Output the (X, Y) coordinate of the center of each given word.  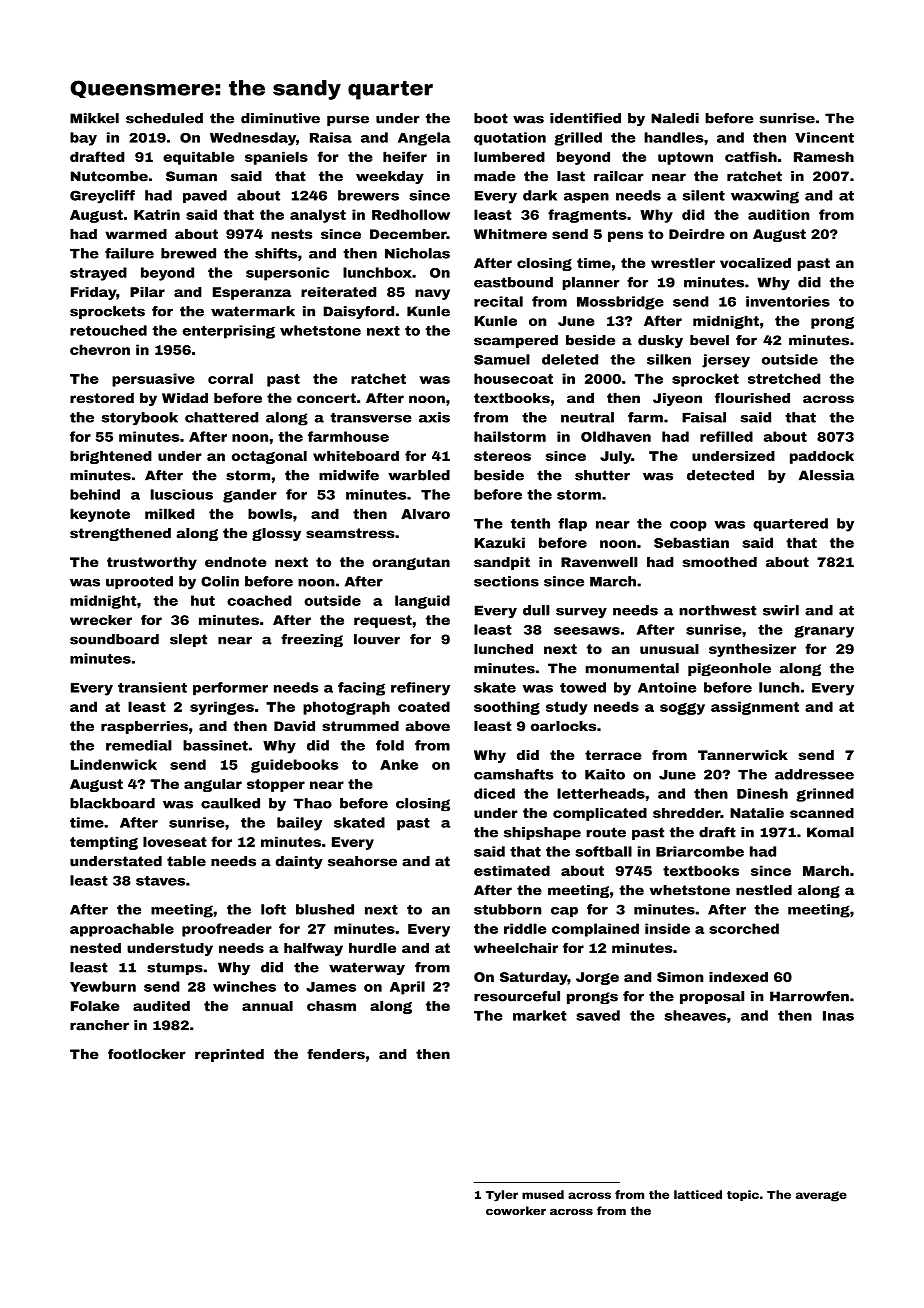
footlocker (147, 1054)
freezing (312, 640)
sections (506, 581)
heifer (405, 156)
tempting (104, 843)
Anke (399, 764)
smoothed (719, 562)
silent (704, 195)
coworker (516, 1210)
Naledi (675, 118)
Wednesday (253, 139)
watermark (253, 311)
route (606, 832)
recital (498, 301)
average (821, 1196)
